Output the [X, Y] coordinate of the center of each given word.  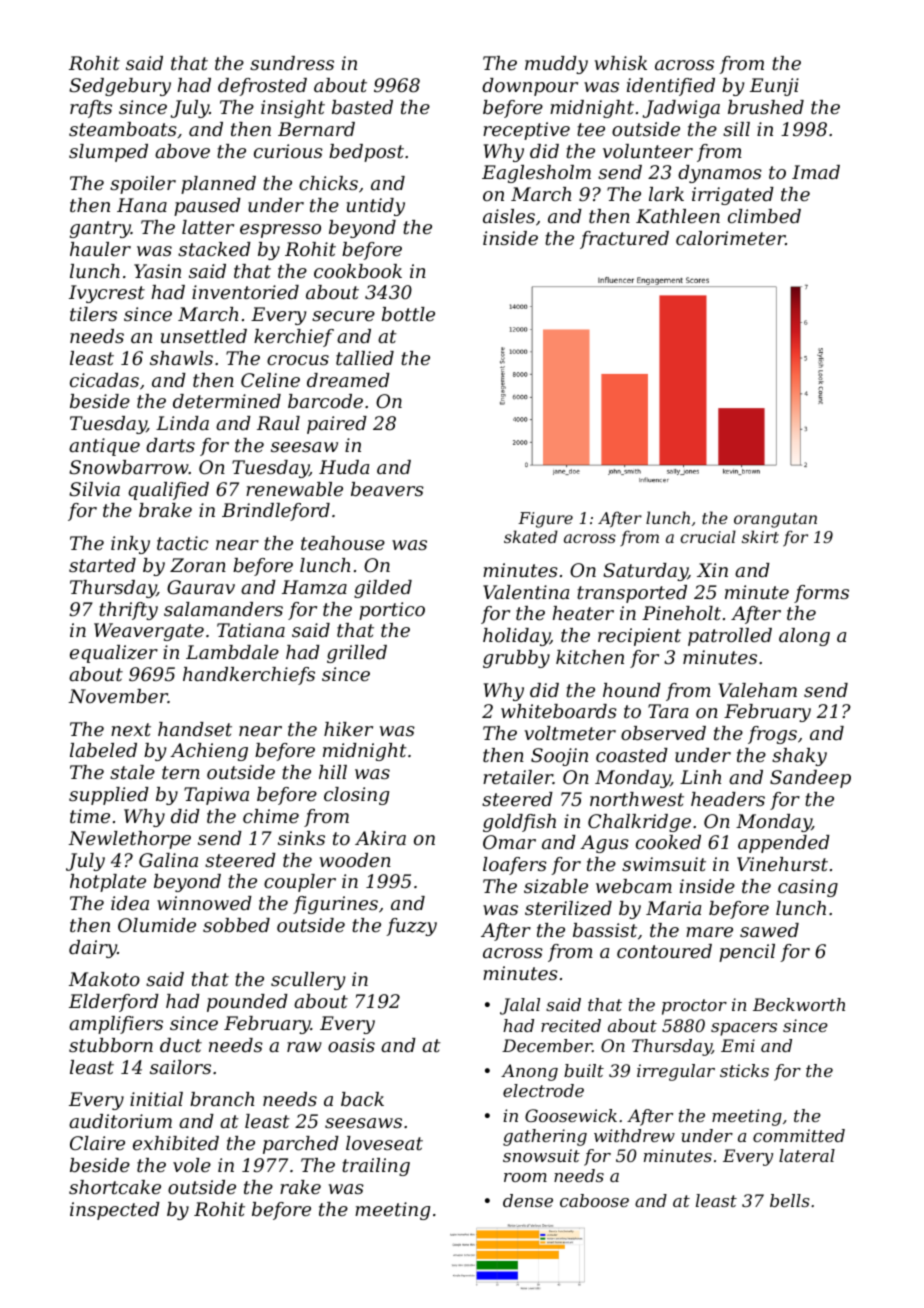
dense [528, 1200]
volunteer [648, 151]
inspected [115, 1211]
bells [790, 1200]
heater [583, 613]
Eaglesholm [536, 174]
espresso [280, 231]
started [102, 565]
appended [784, 844]
